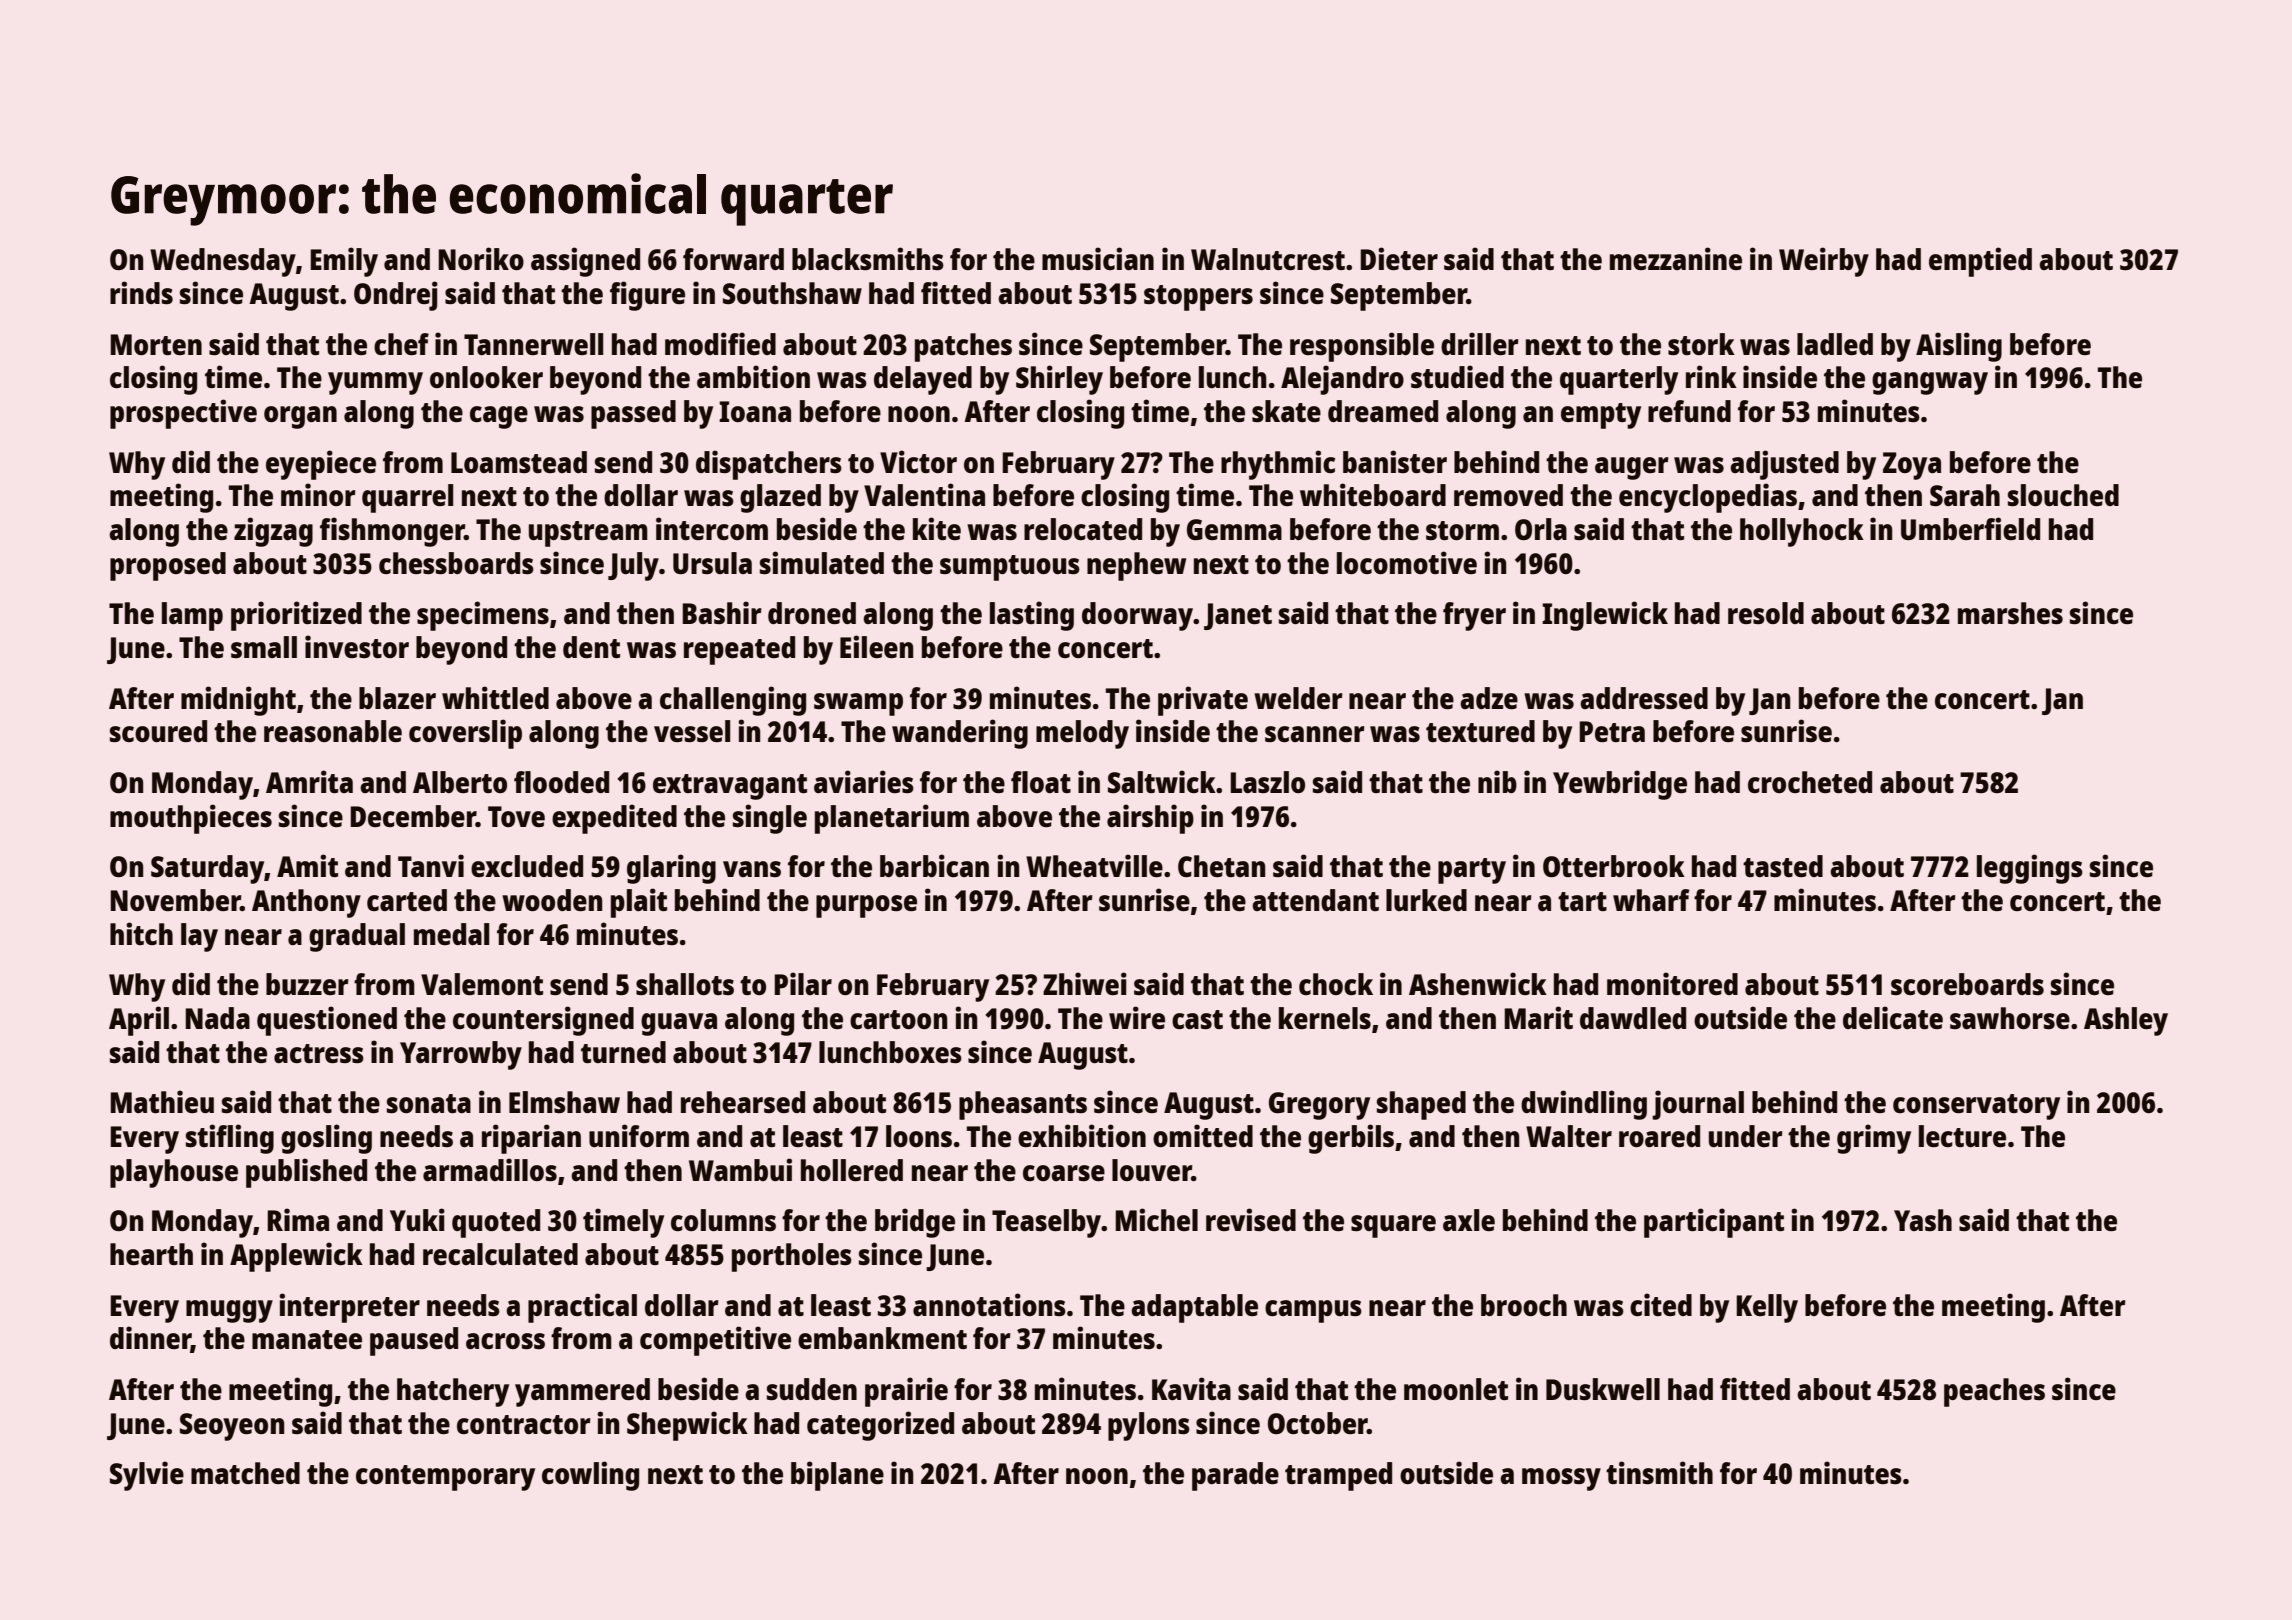 This screenshot has height=1620, width=2292. I want to click on embankment, so click(882, 1338).
